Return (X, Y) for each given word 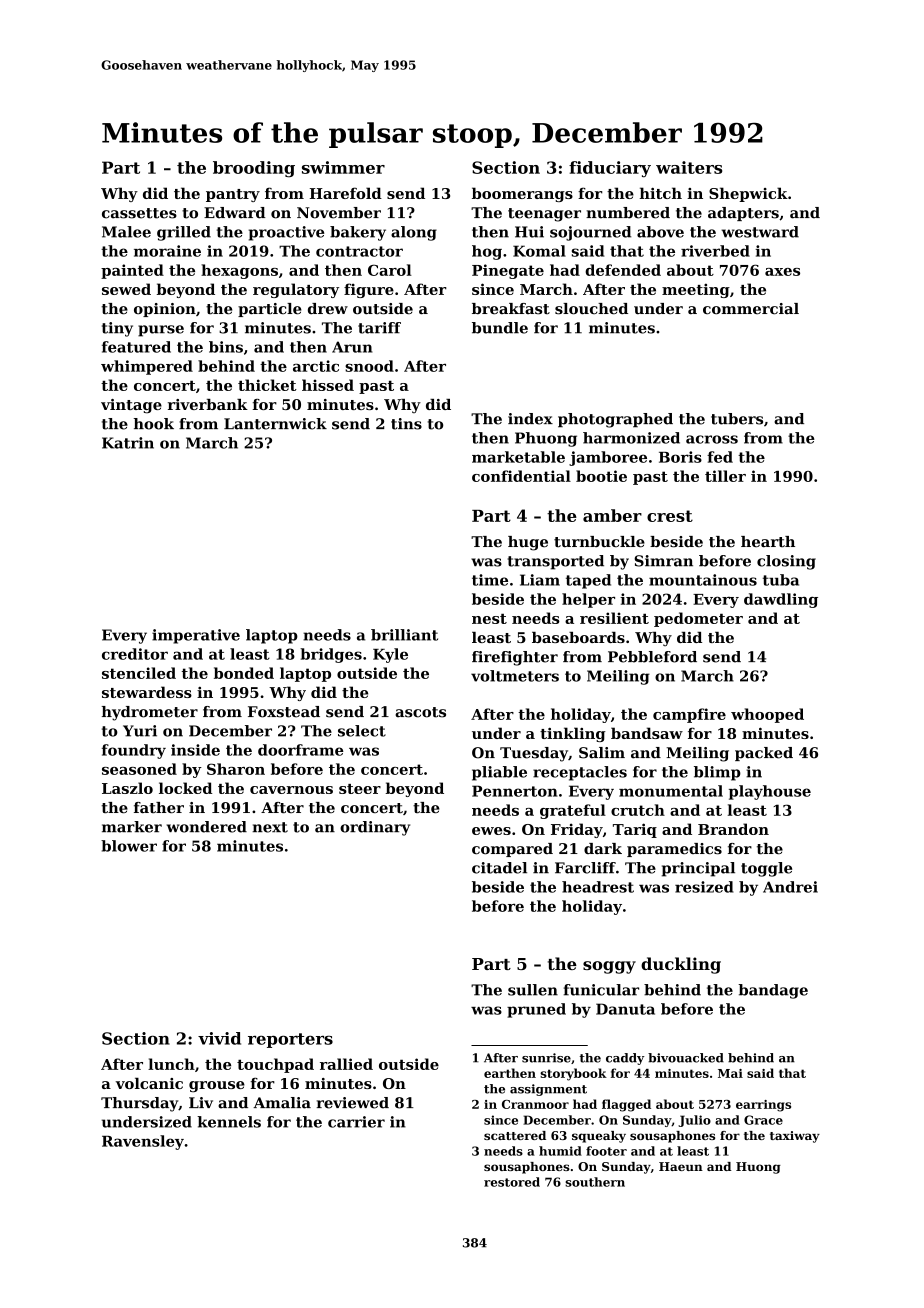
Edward (235, 213)
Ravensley (143, 1142)
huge (528, 543)
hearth (768, 541)
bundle (500, 328)
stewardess (147, 692)
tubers (737, 419)
